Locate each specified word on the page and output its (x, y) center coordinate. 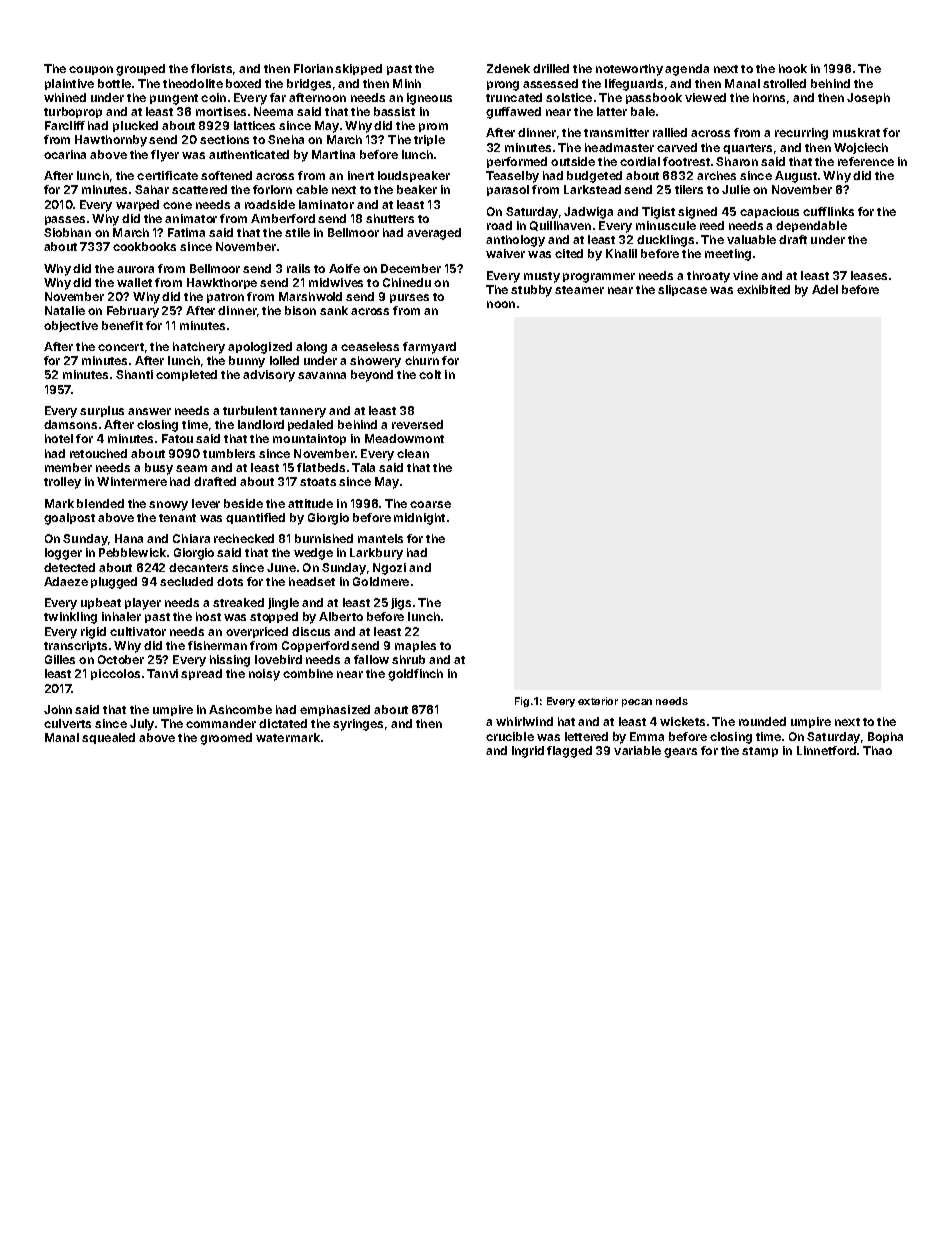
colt (430, 374)
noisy (264, 675)
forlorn (272, 189)
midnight (419, 519)
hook (793, 68)
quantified (255, 518)
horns (769, 97)
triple (429, 140)
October (121, 659)
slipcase (682, 290)
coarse (430, 504)
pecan (637, 703)
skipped (358, 69)
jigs (401, 604)
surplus (102, 411)
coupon (91, 70)
